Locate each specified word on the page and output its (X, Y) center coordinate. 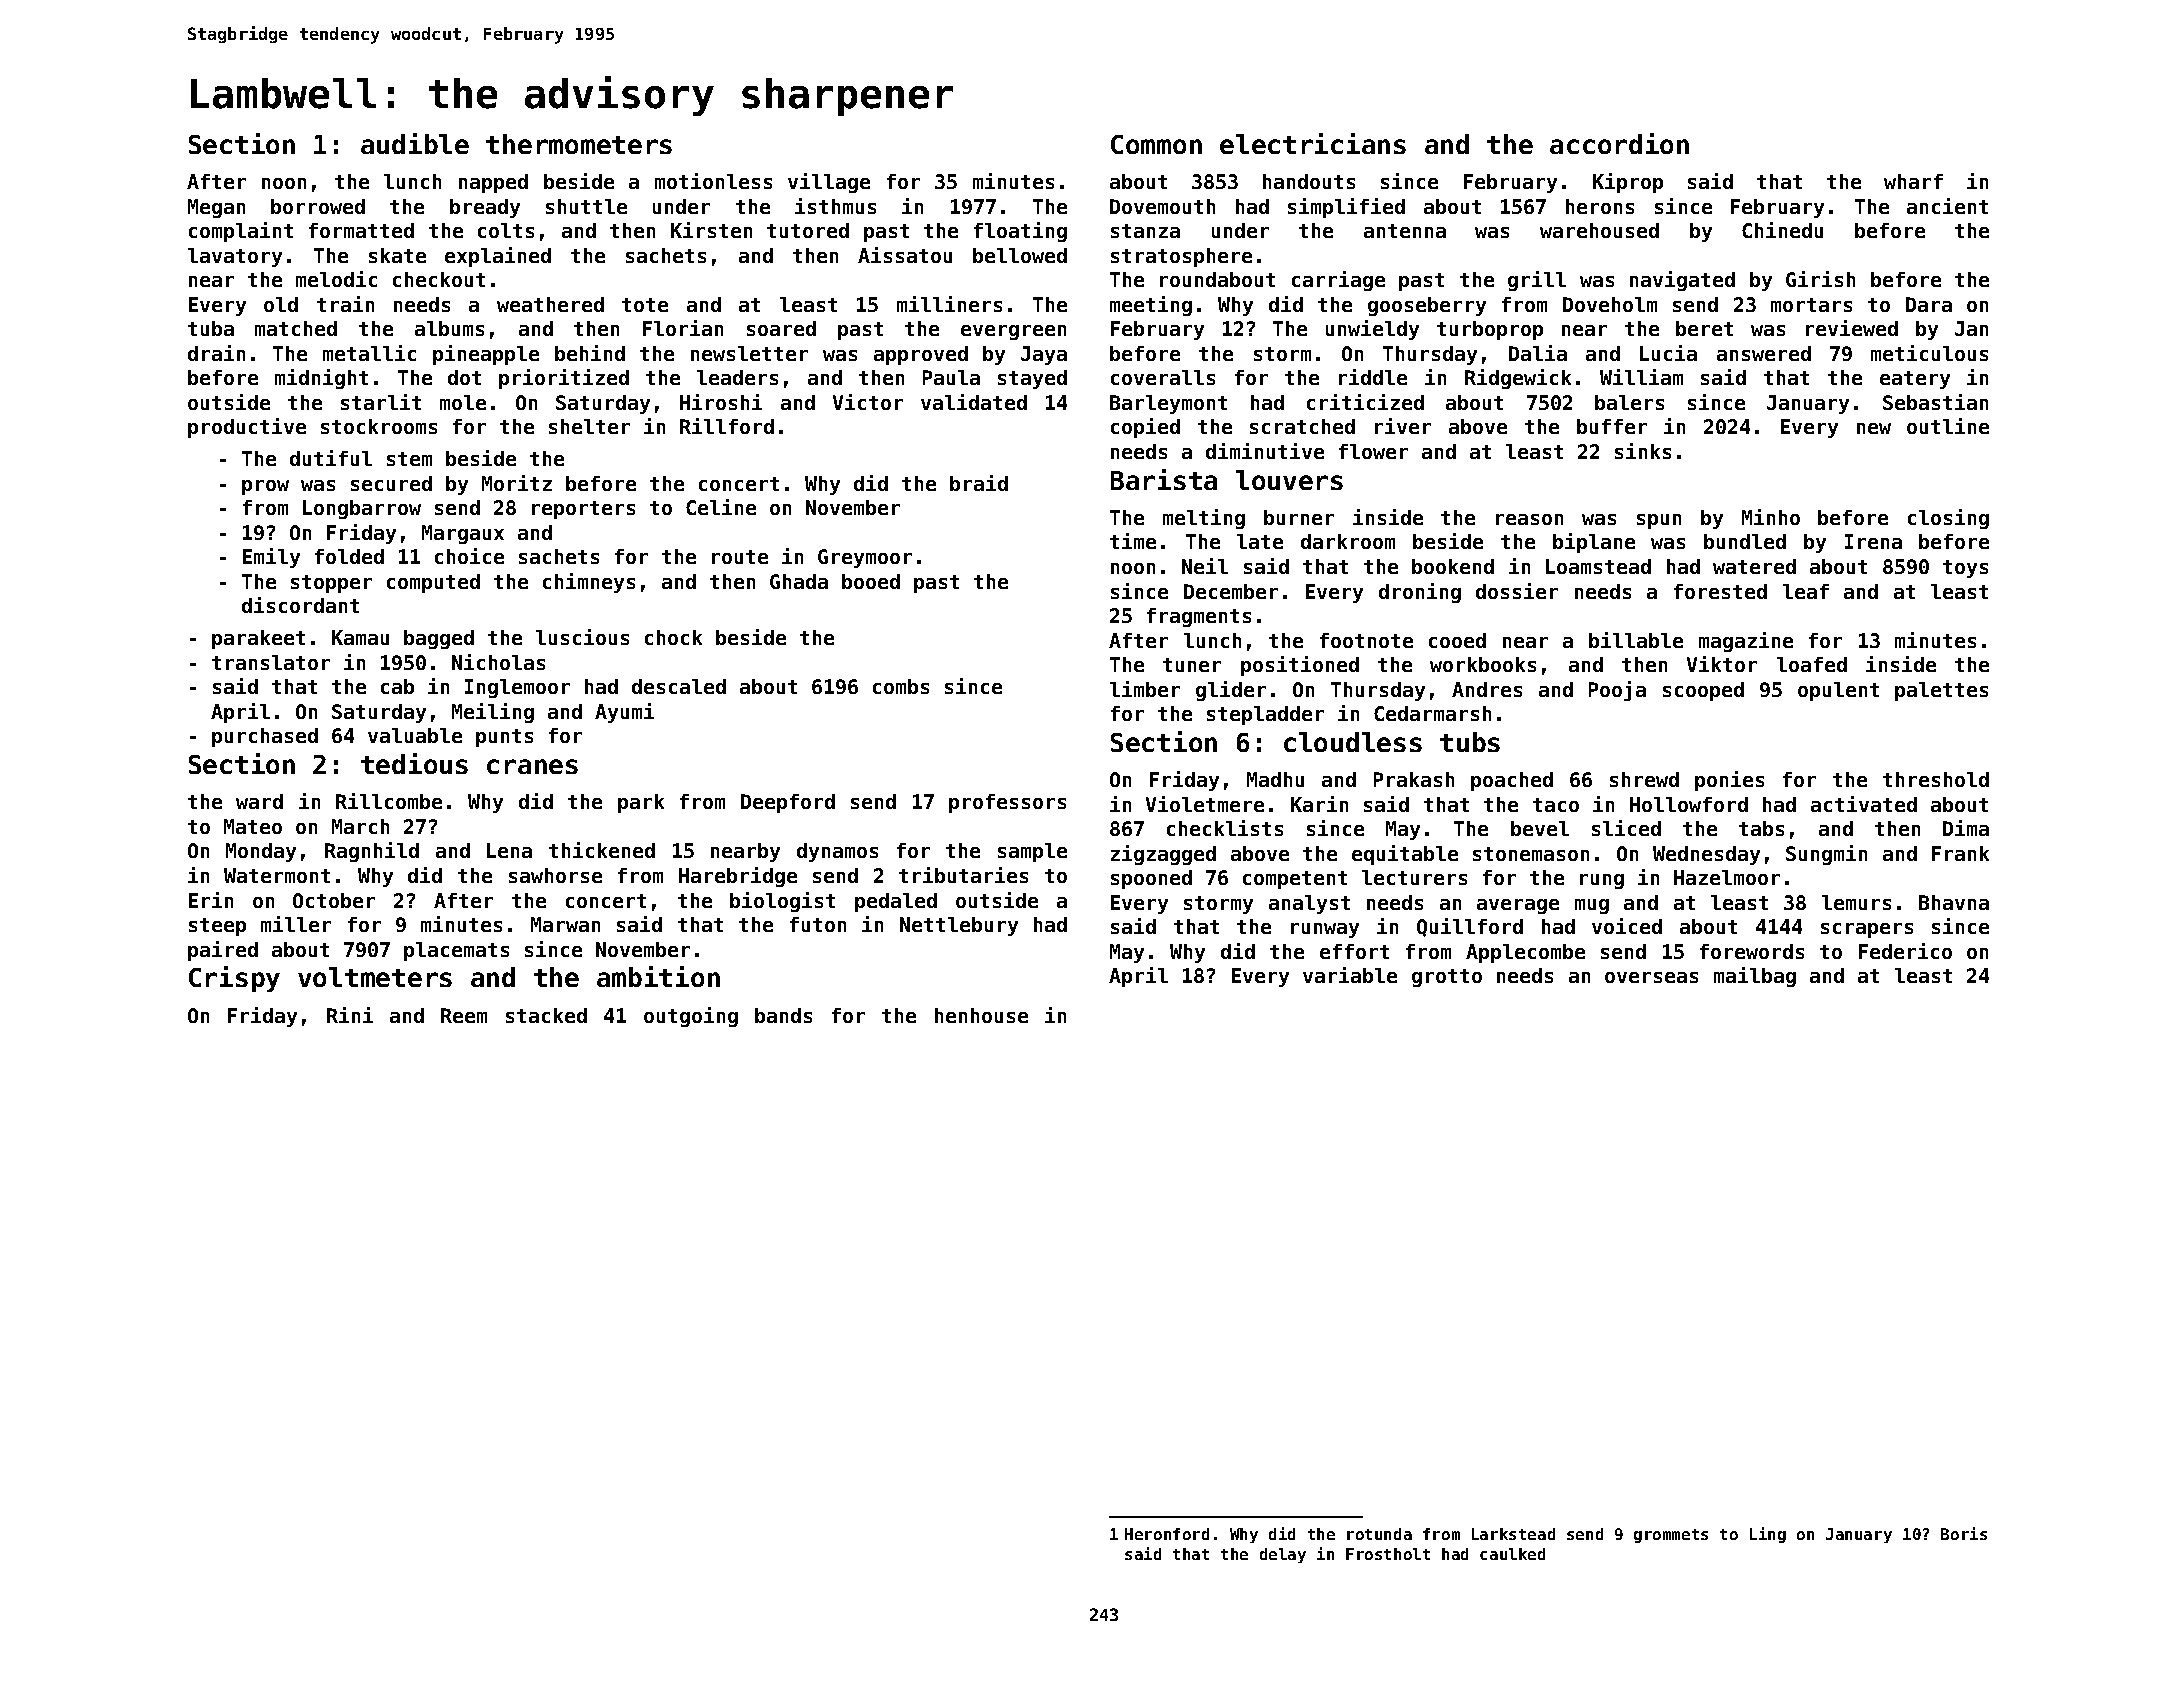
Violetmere (1205, 804)
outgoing (691, 1017)
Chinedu (1782, 230)
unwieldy (1372, 330)
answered (1764, 353)
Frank (1960, 853)
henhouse (981, 1015)
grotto (1447, 978)
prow (265, 487)
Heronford (1167, 1534)
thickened (602, 850)
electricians (1313, 143)
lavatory (235, 257)
